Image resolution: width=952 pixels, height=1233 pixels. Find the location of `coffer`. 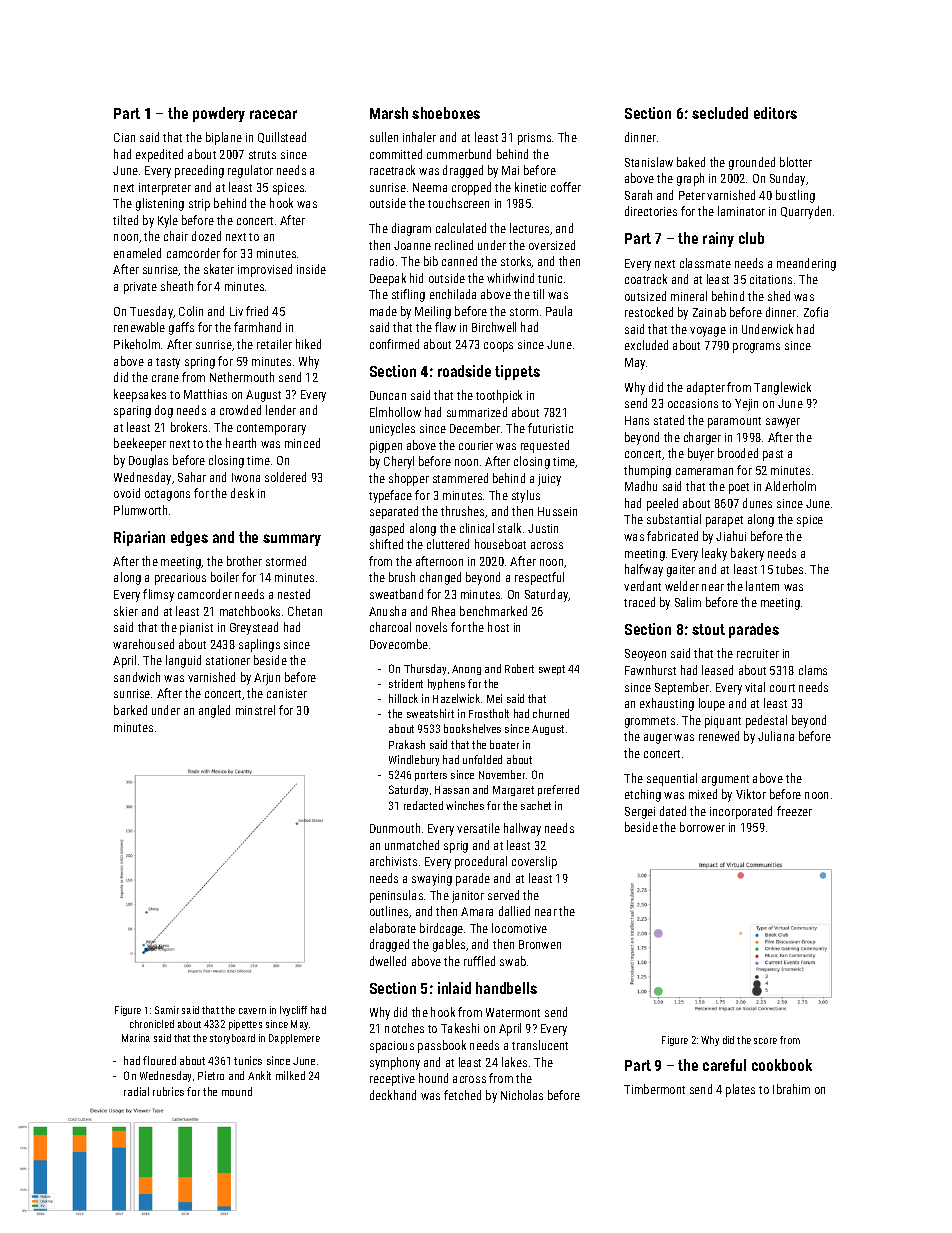

coffer is located at coordinates (566, 187).
